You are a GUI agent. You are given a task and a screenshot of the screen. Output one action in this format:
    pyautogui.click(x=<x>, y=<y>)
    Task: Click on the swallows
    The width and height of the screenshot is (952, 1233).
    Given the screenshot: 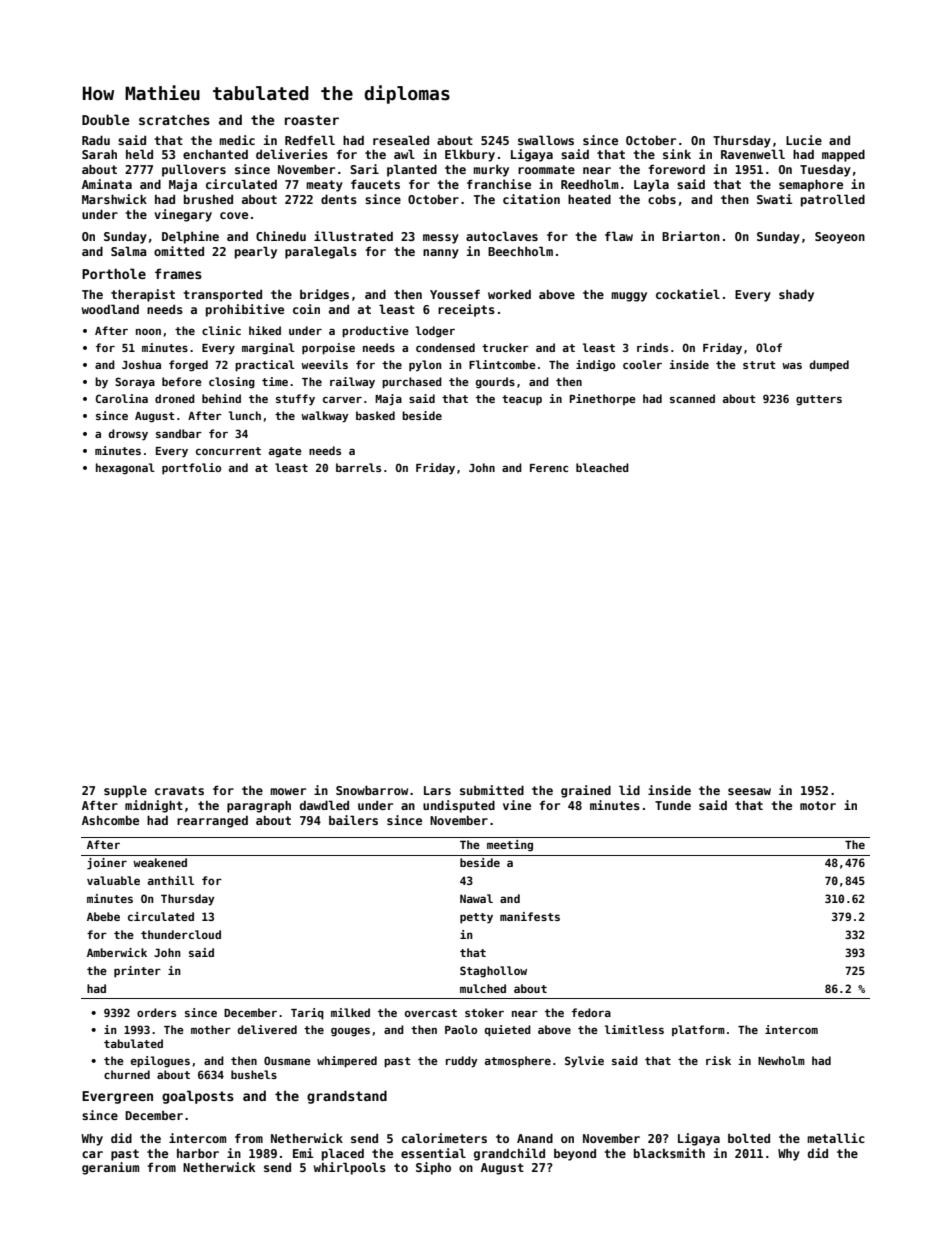 What is the action you would take?
    pyautogui.click(x=546, y=140)
